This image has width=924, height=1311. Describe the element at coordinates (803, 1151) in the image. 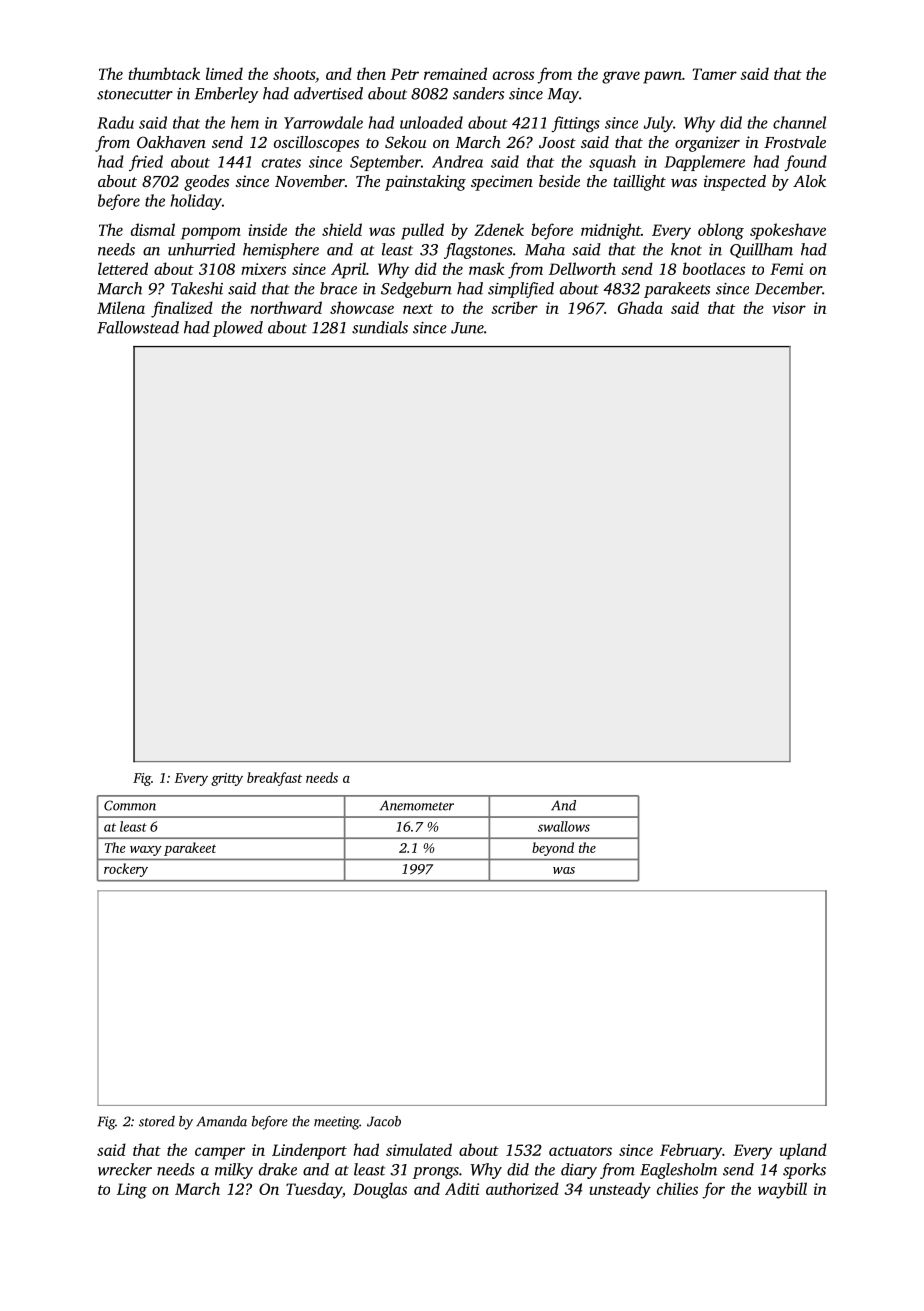

I see `upland` at that location.
